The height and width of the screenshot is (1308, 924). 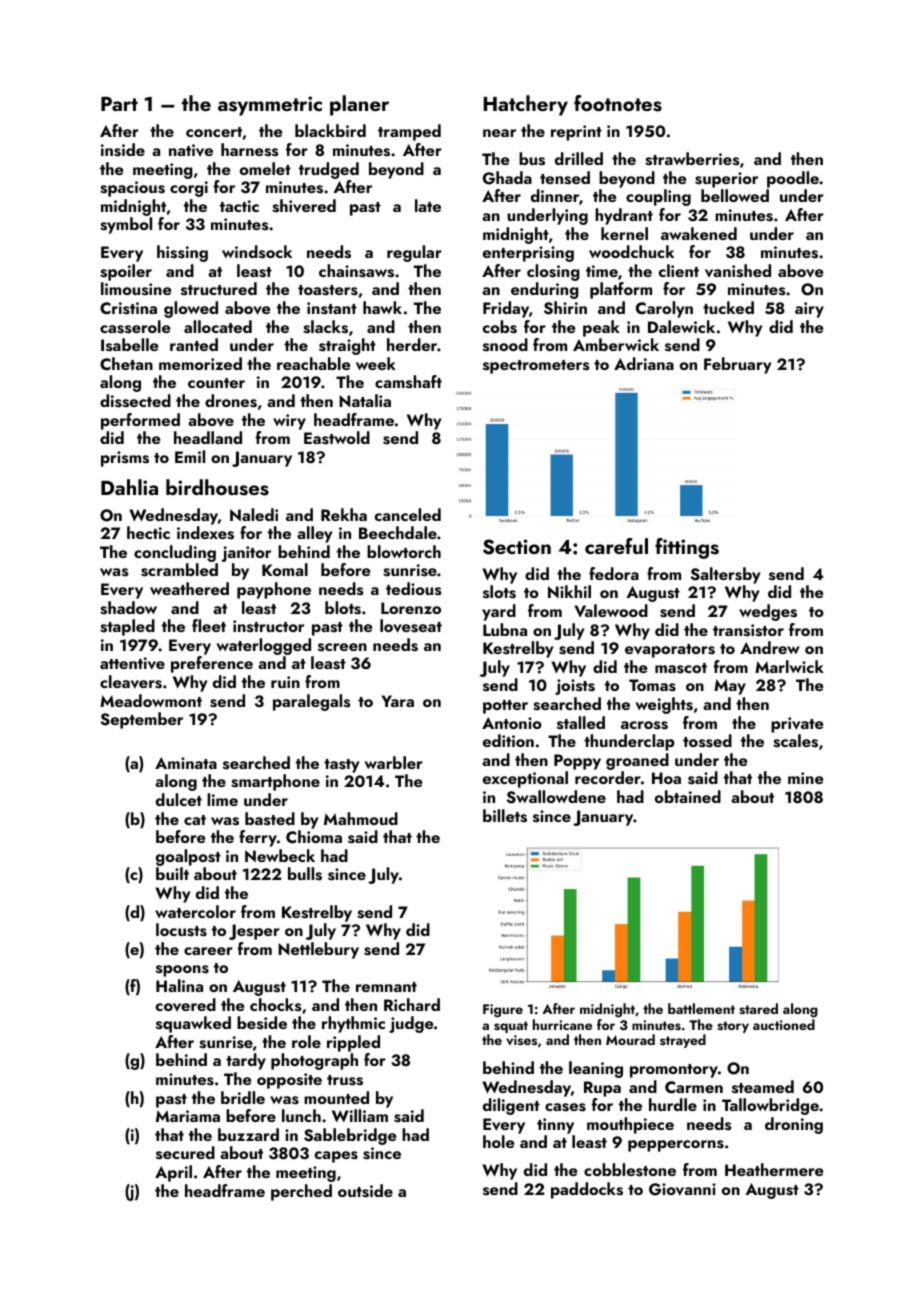 I want to click on Figure, so click(x=503, y=1011).
